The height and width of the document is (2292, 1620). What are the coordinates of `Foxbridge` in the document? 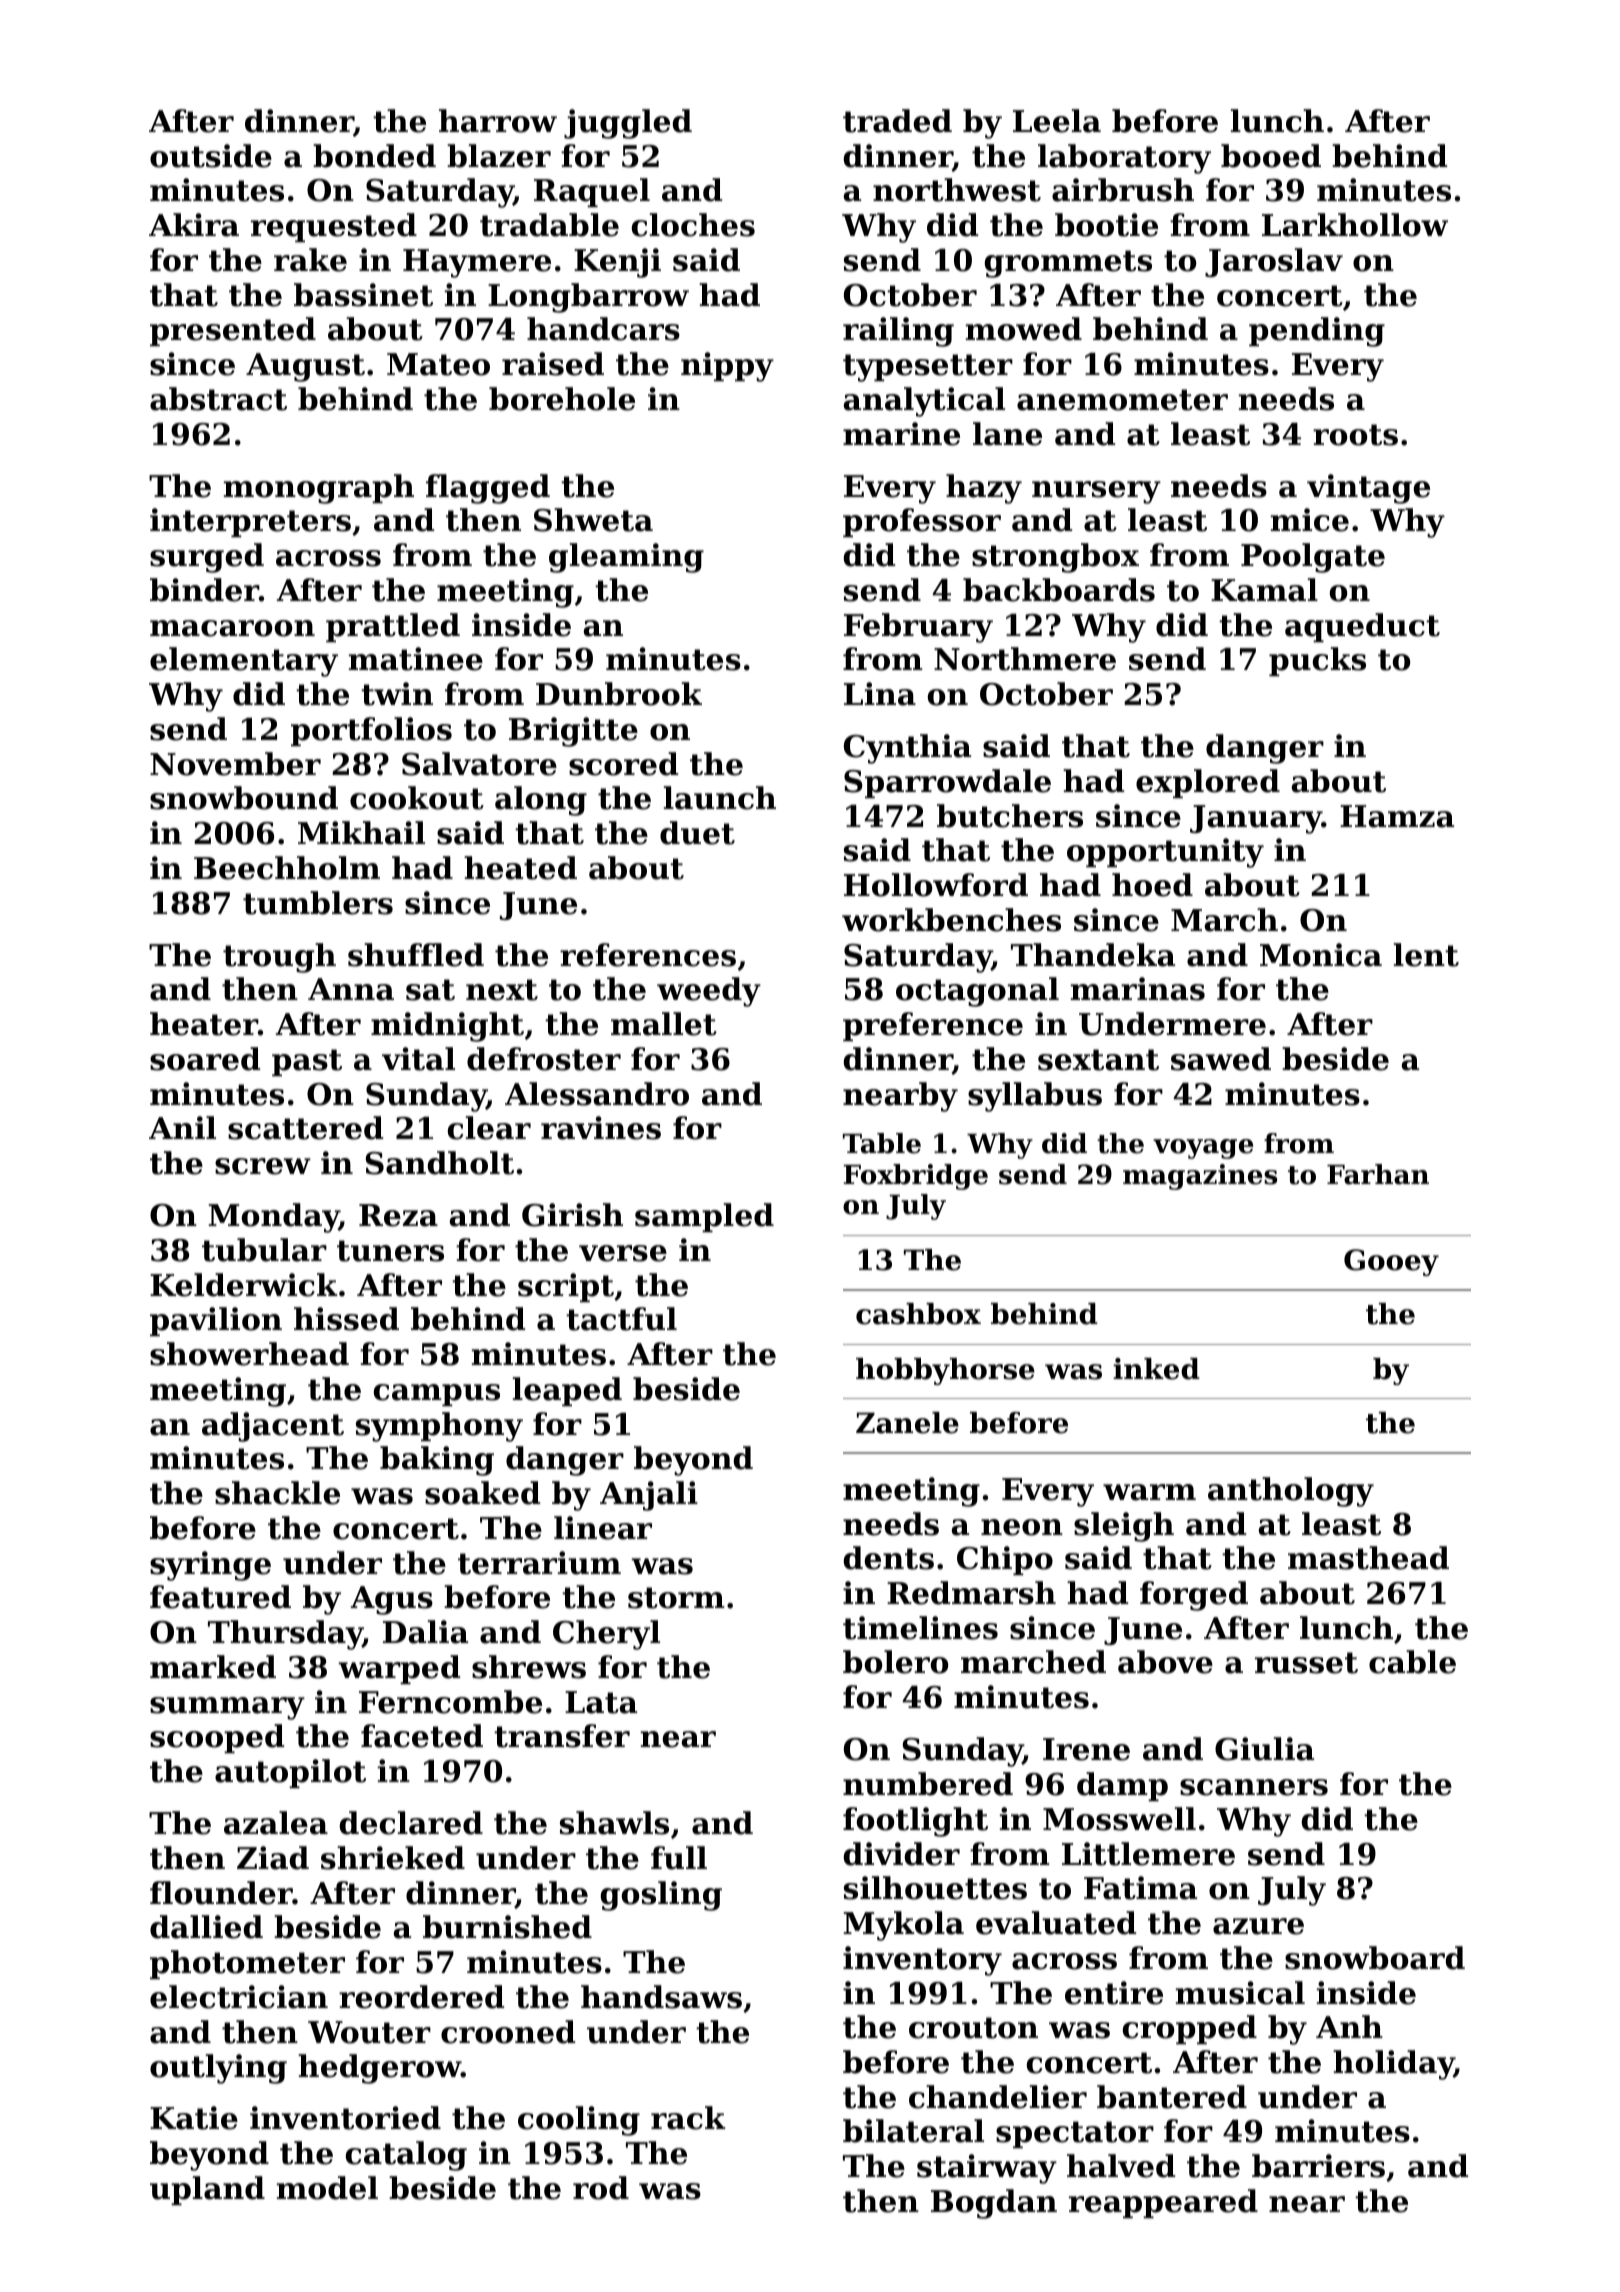 It's located at (915, 1177).
